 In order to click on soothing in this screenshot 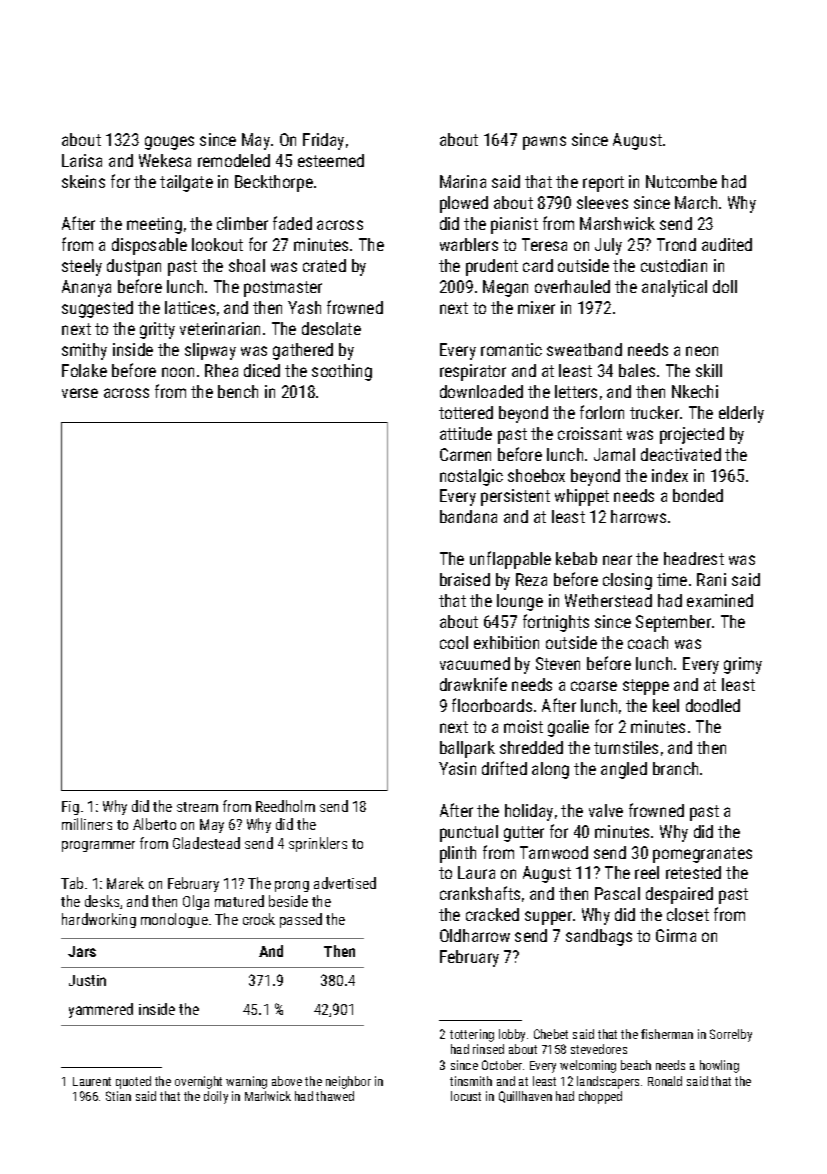, I will do `click(342, 372)`.
